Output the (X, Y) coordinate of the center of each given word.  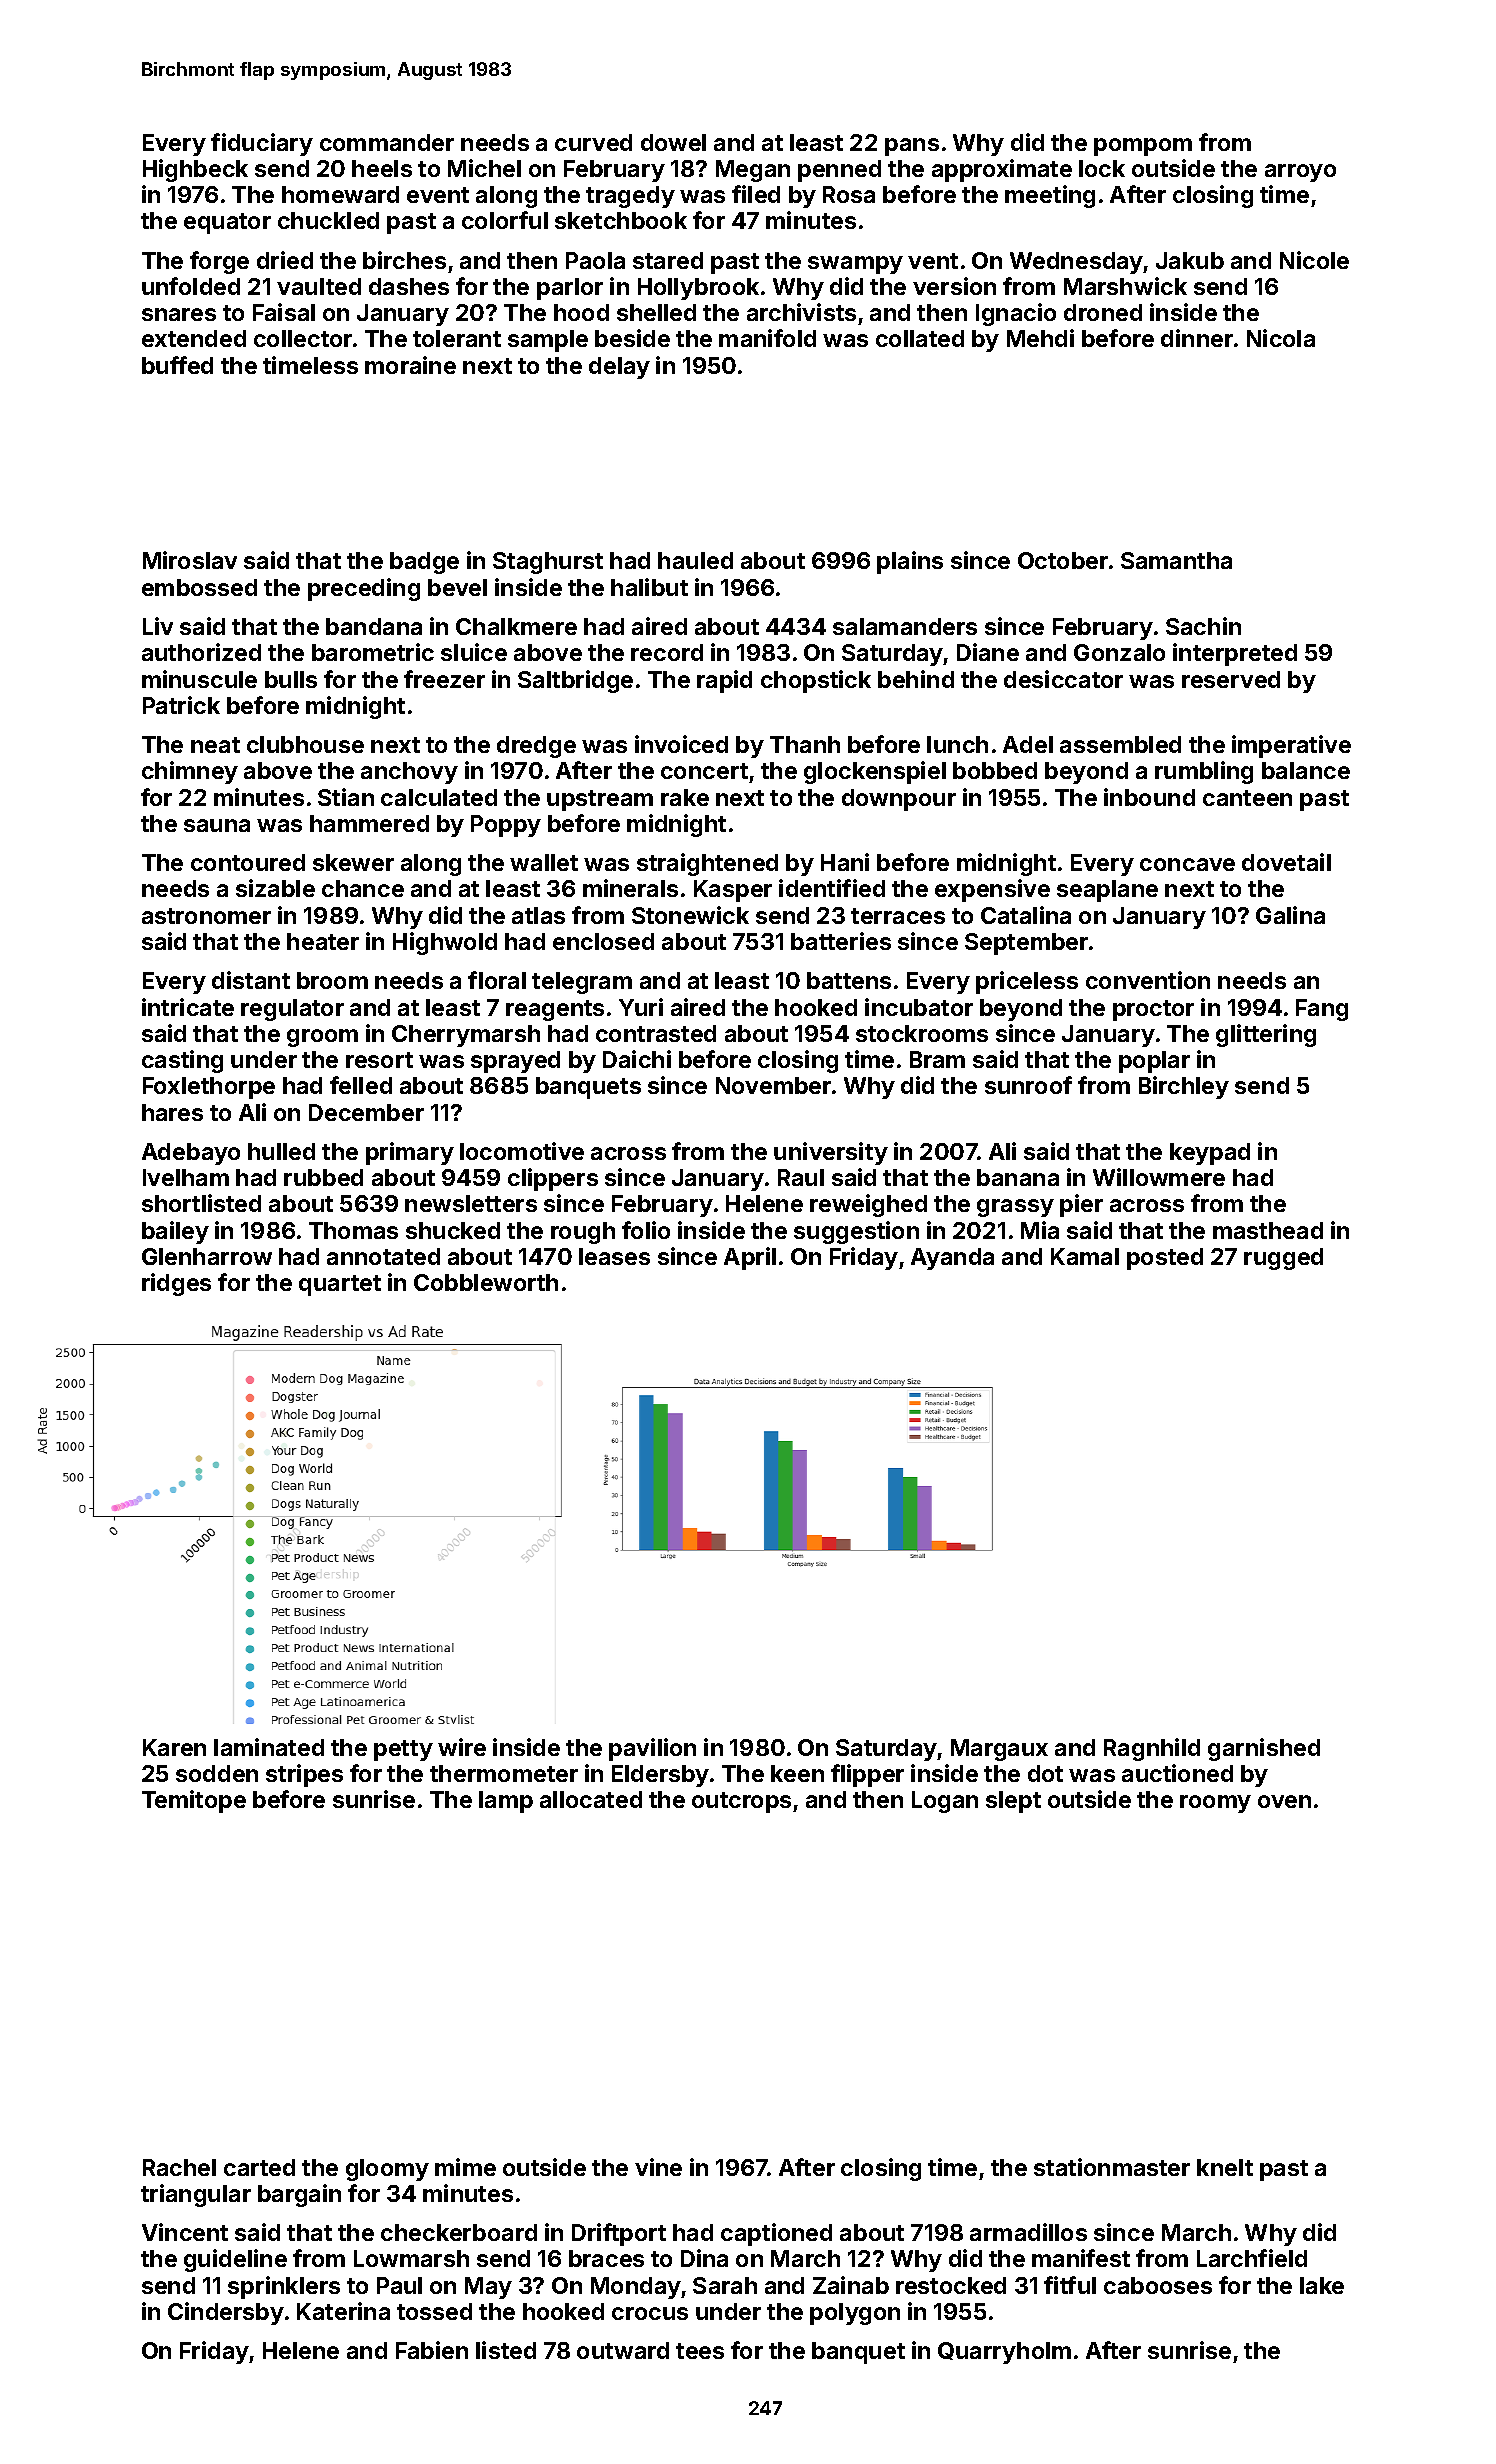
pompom (1143, 147)
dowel (673, 142)
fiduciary (262, 144)
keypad (1210, 1154)
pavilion (652, 1749)
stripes (304, 1775)
